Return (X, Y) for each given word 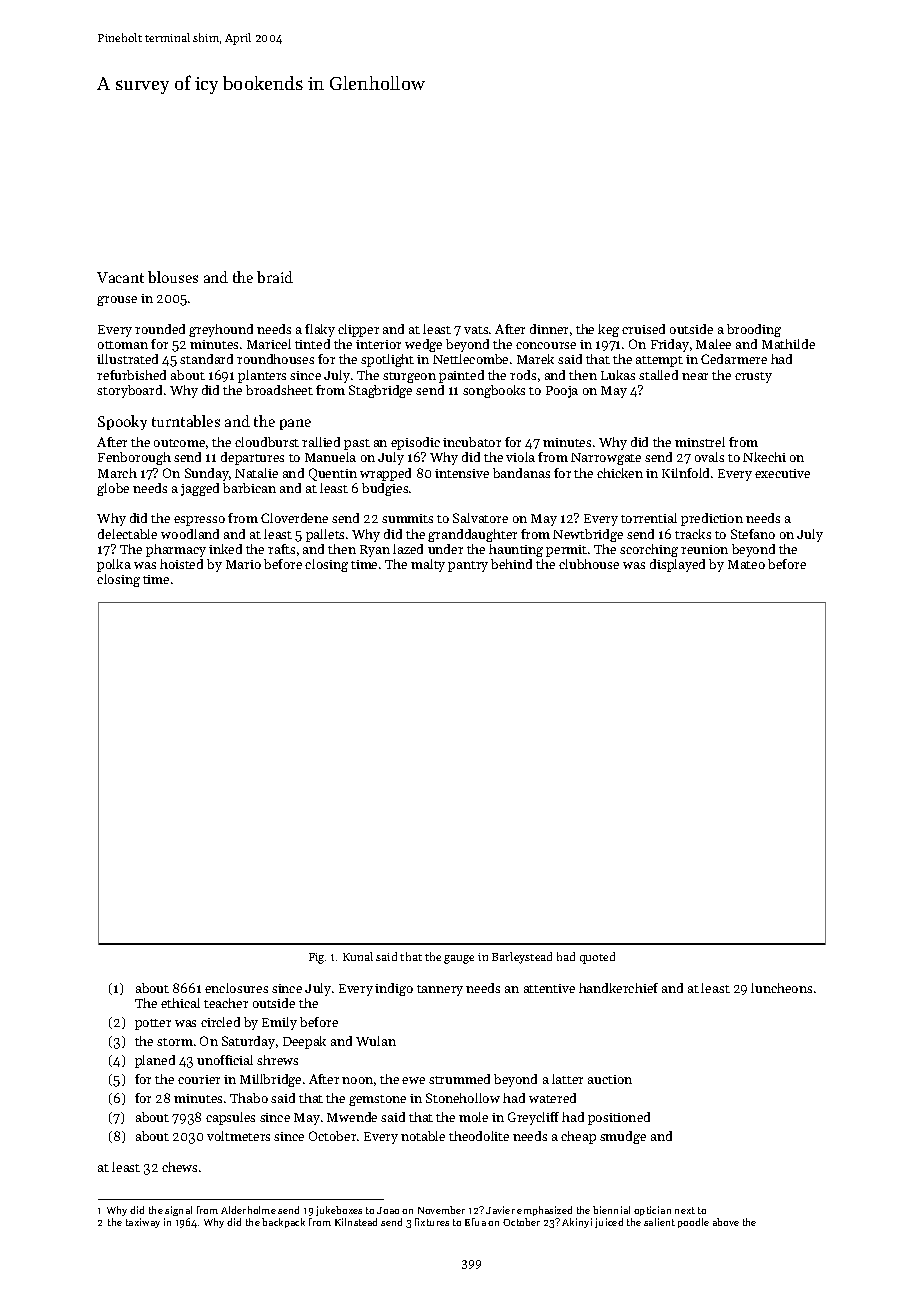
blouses (173, 277)
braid (275, 277)
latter (567, 1079)
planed (155, 1061)
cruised (643, 329)
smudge (623, 1137)
